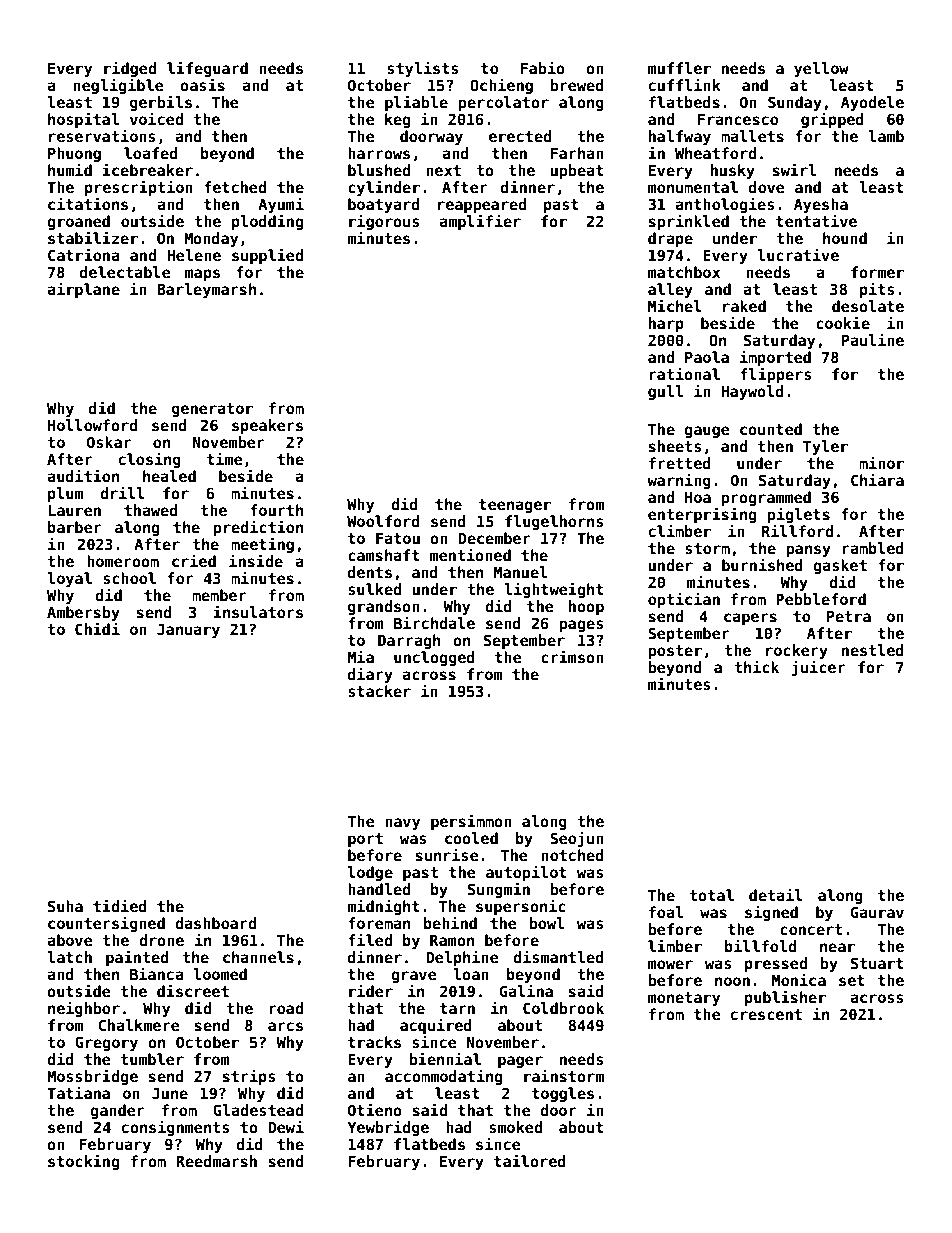 Image resolution: width=952 pixels, height=1233 pixels. I want to click on tidied, so click(120, 905).
